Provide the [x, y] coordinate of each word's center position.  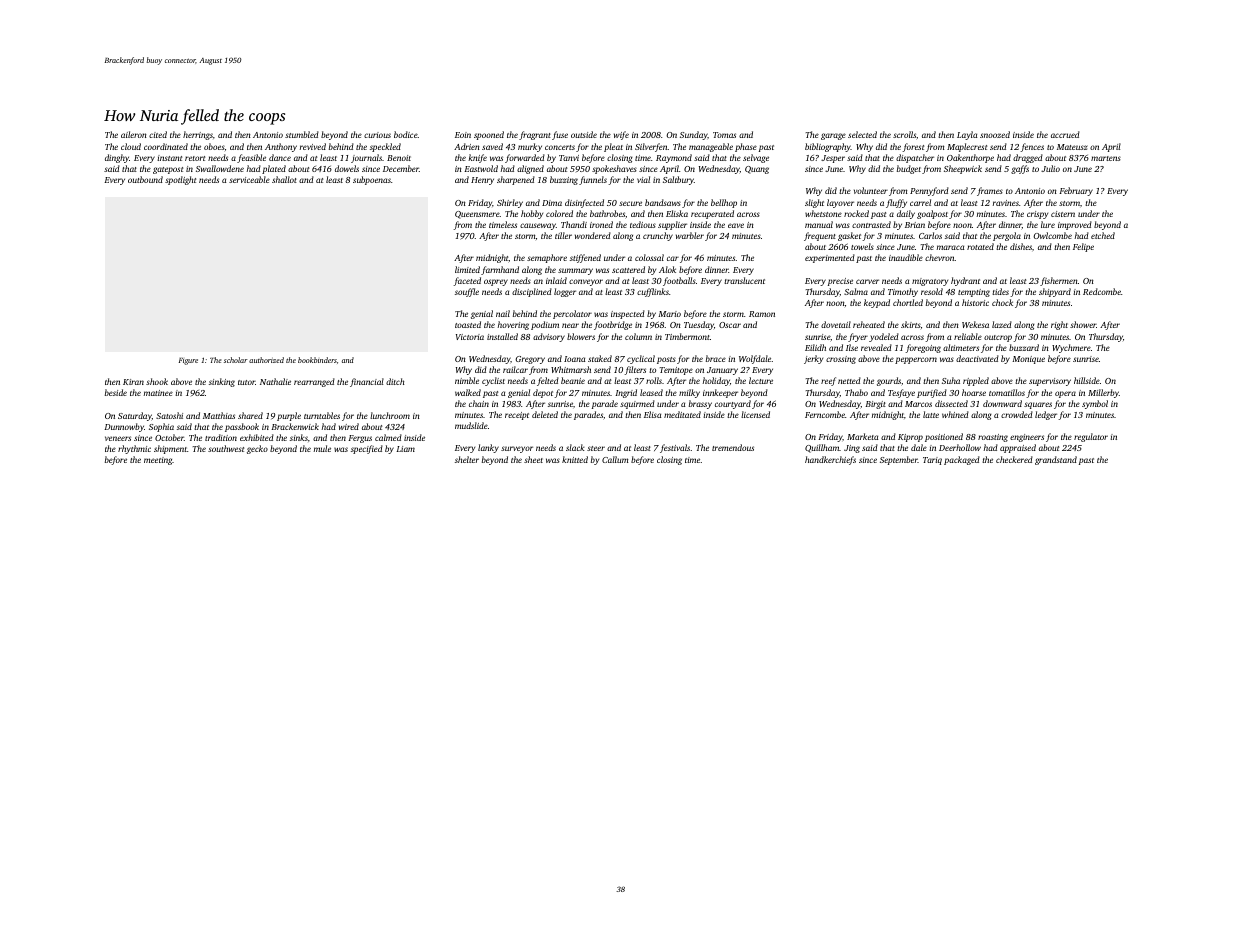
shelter [467, 459]
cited [158, 134]
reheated [869, 324]
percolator [572, 314]
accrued [1065, 134]
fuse [560, 135]
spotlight [180, 180]
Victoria [470, 337]
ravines [1006, 203]
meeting [158, 461]
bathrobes [607, 213]
